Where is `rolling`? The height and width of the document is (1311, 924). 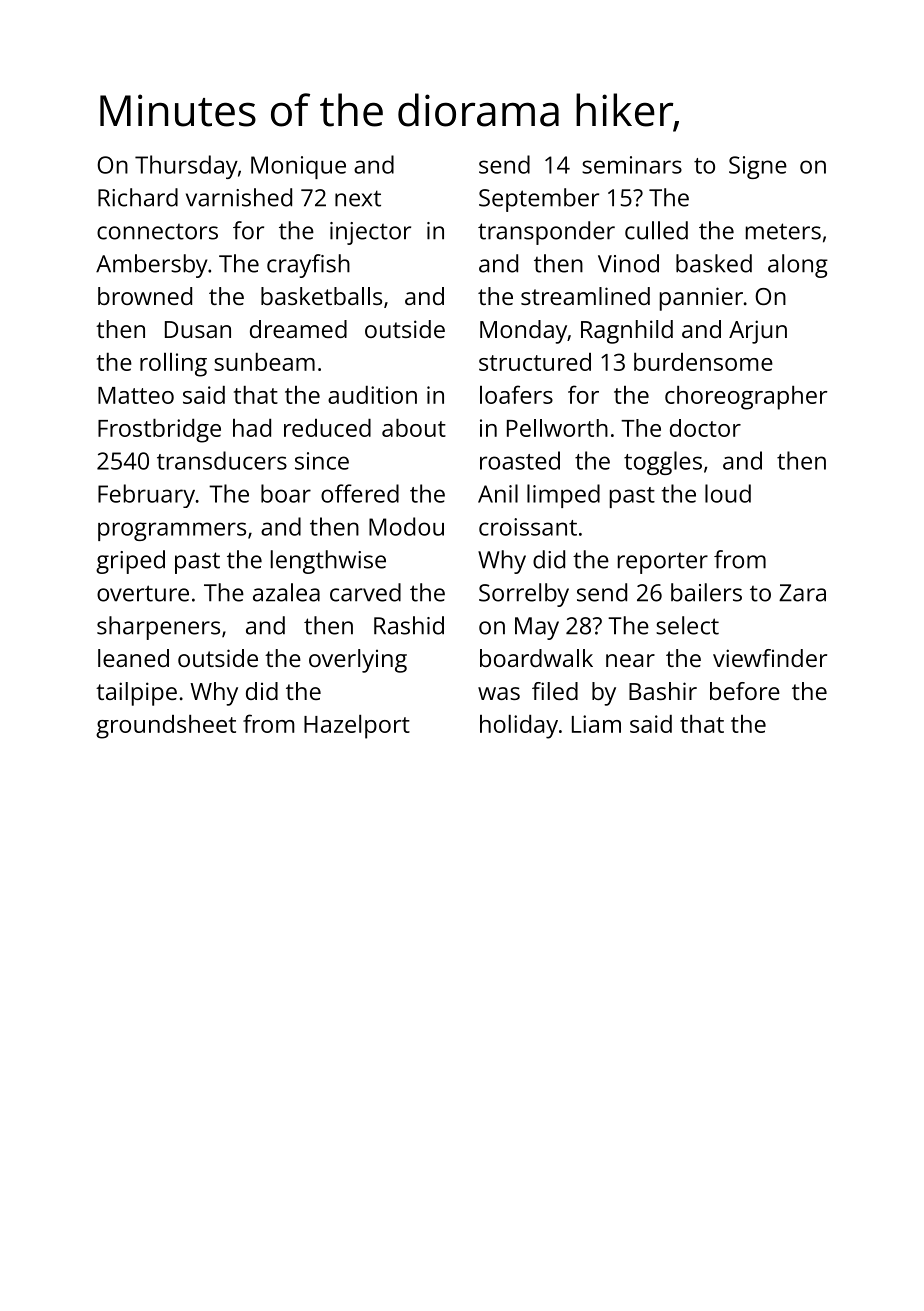 rolling is located at coordinates (173, 365).
